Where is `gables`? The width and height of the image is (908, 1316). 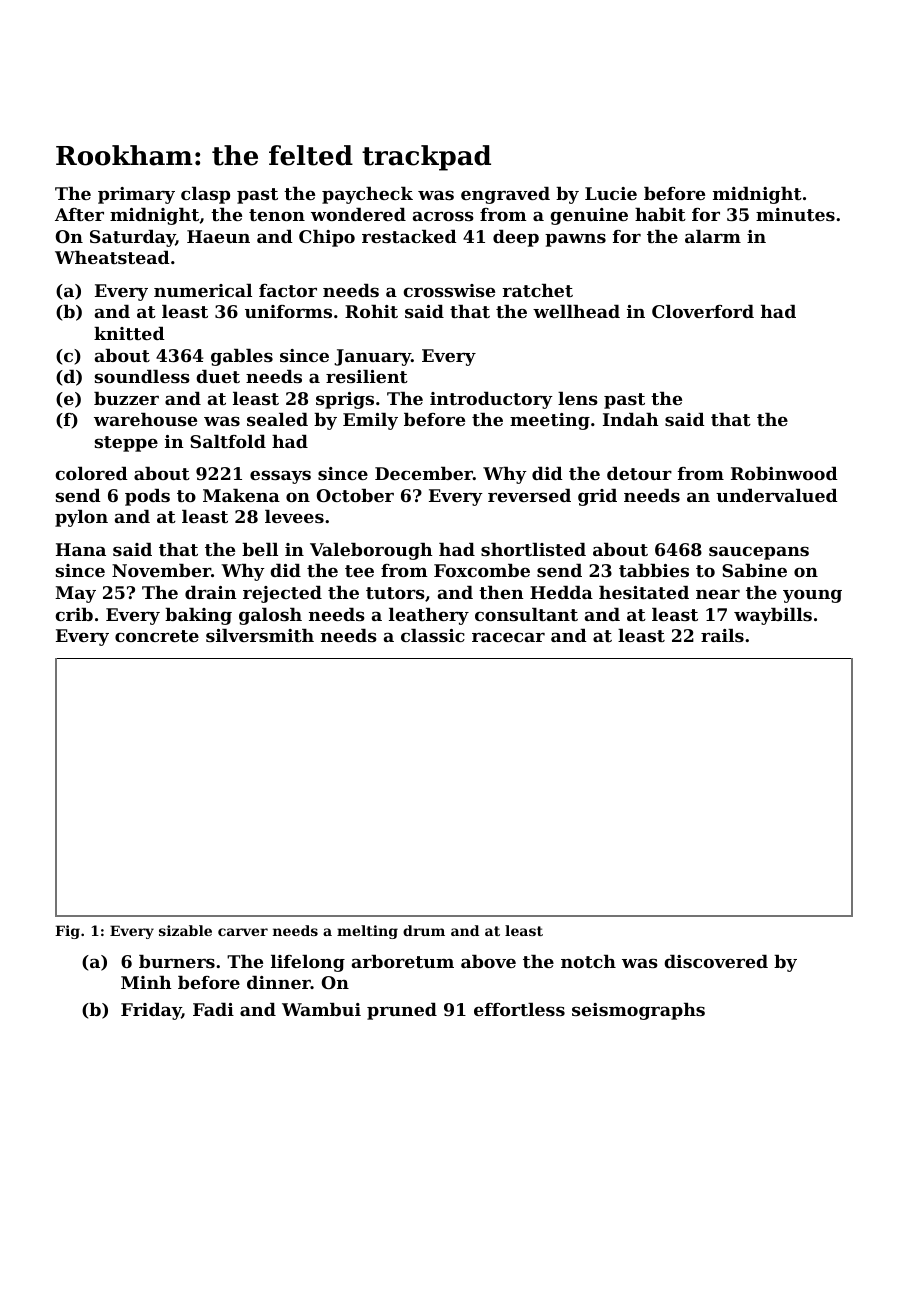
gables is located at coordinates (242, 357).
